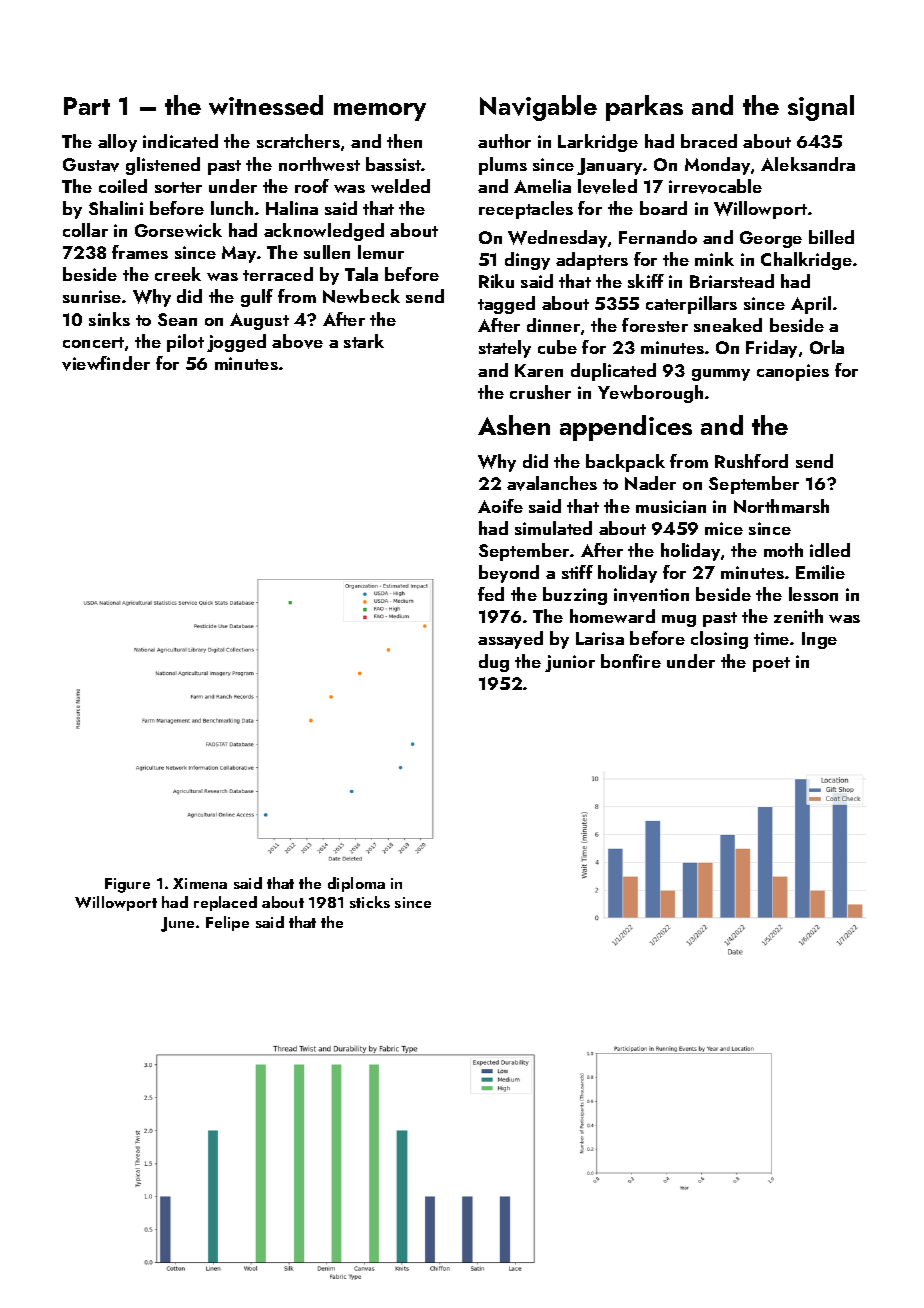  Describe the element at coordinates (227, 923) in the document. I see `Felipe` at that location.
